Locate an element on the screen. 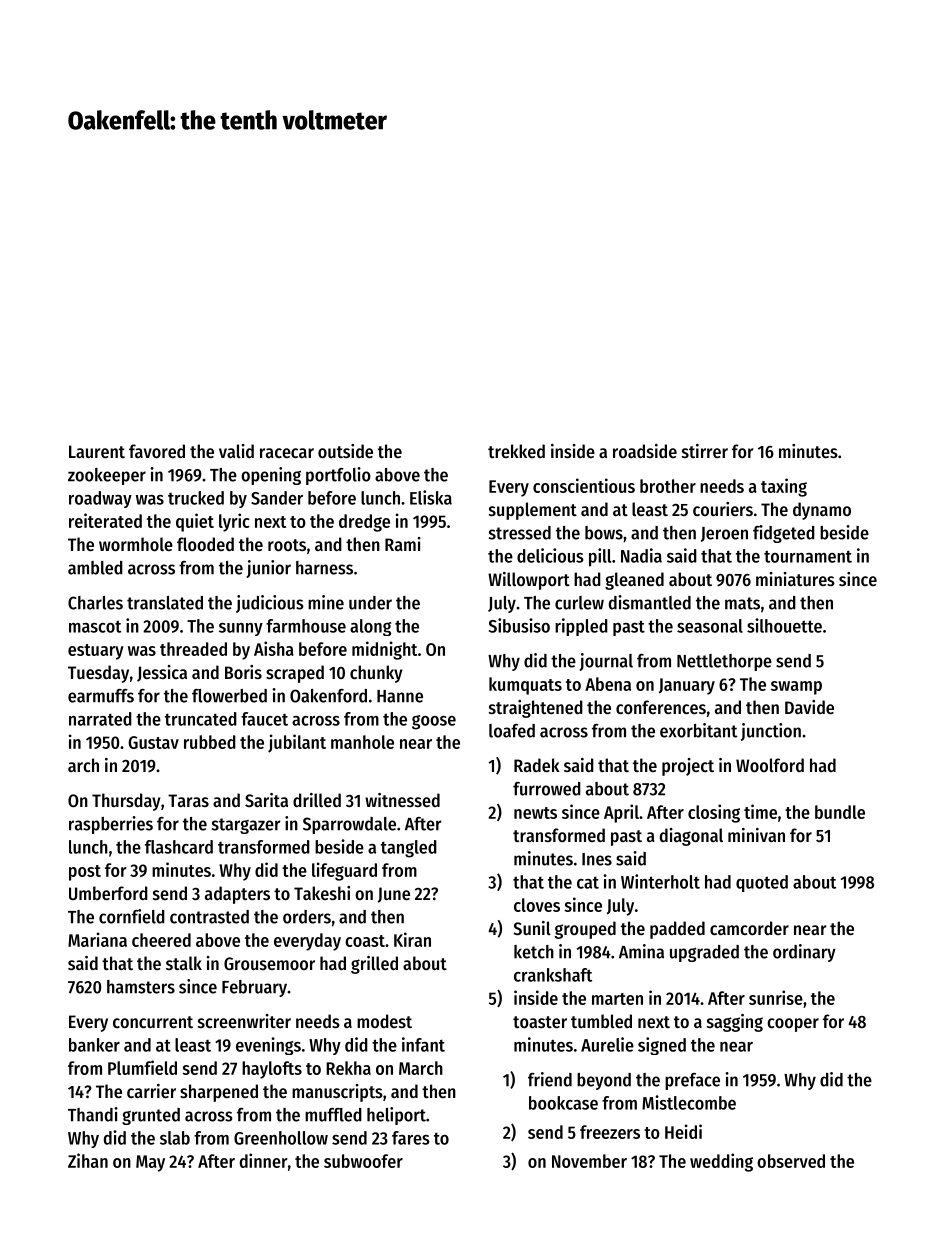 The image size is (952, 1233). post is located at coordinates (85, 873).
